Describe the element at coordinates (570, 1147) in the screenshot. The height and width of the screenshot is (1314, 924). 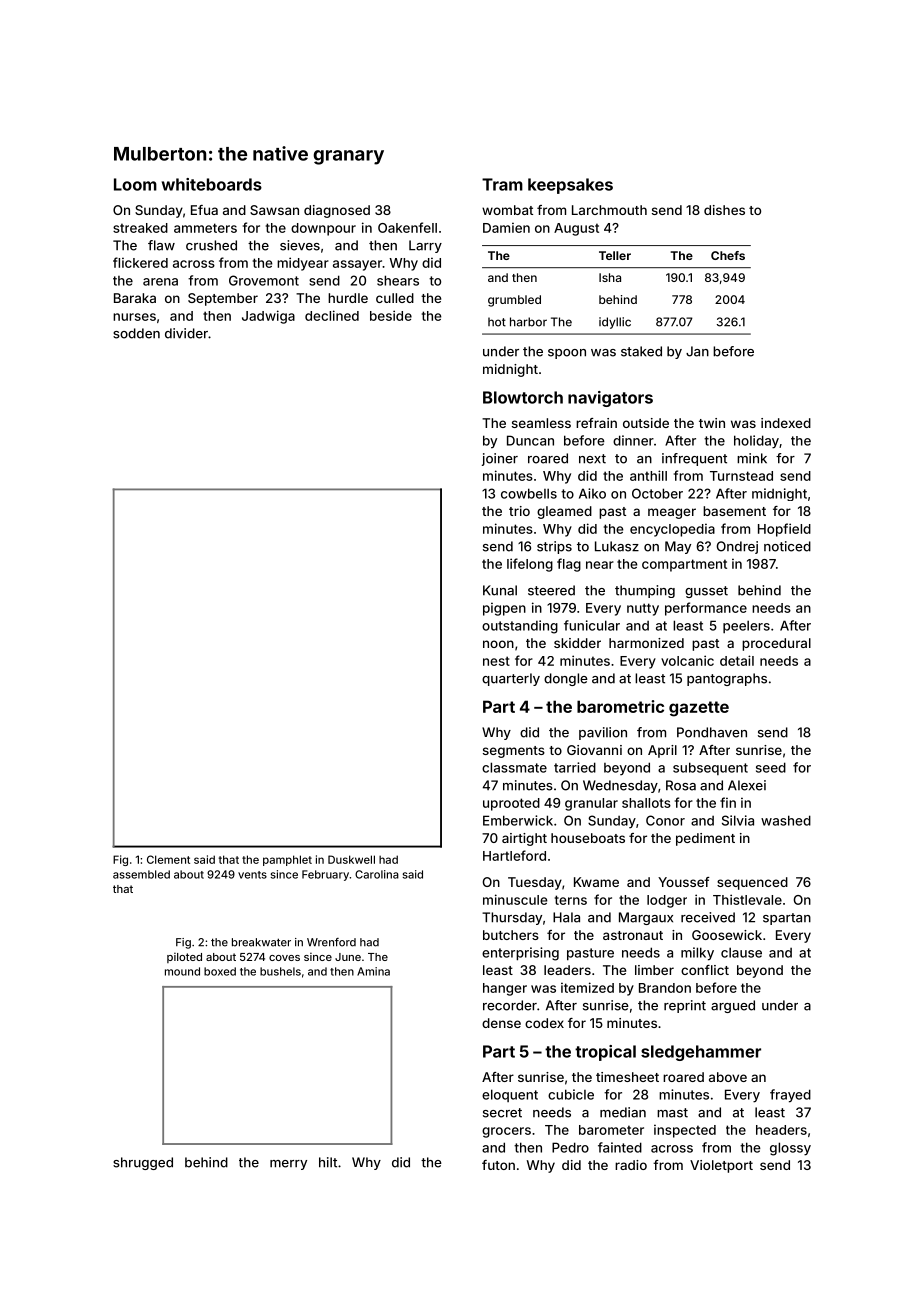
I see `Pedro` at that location.
